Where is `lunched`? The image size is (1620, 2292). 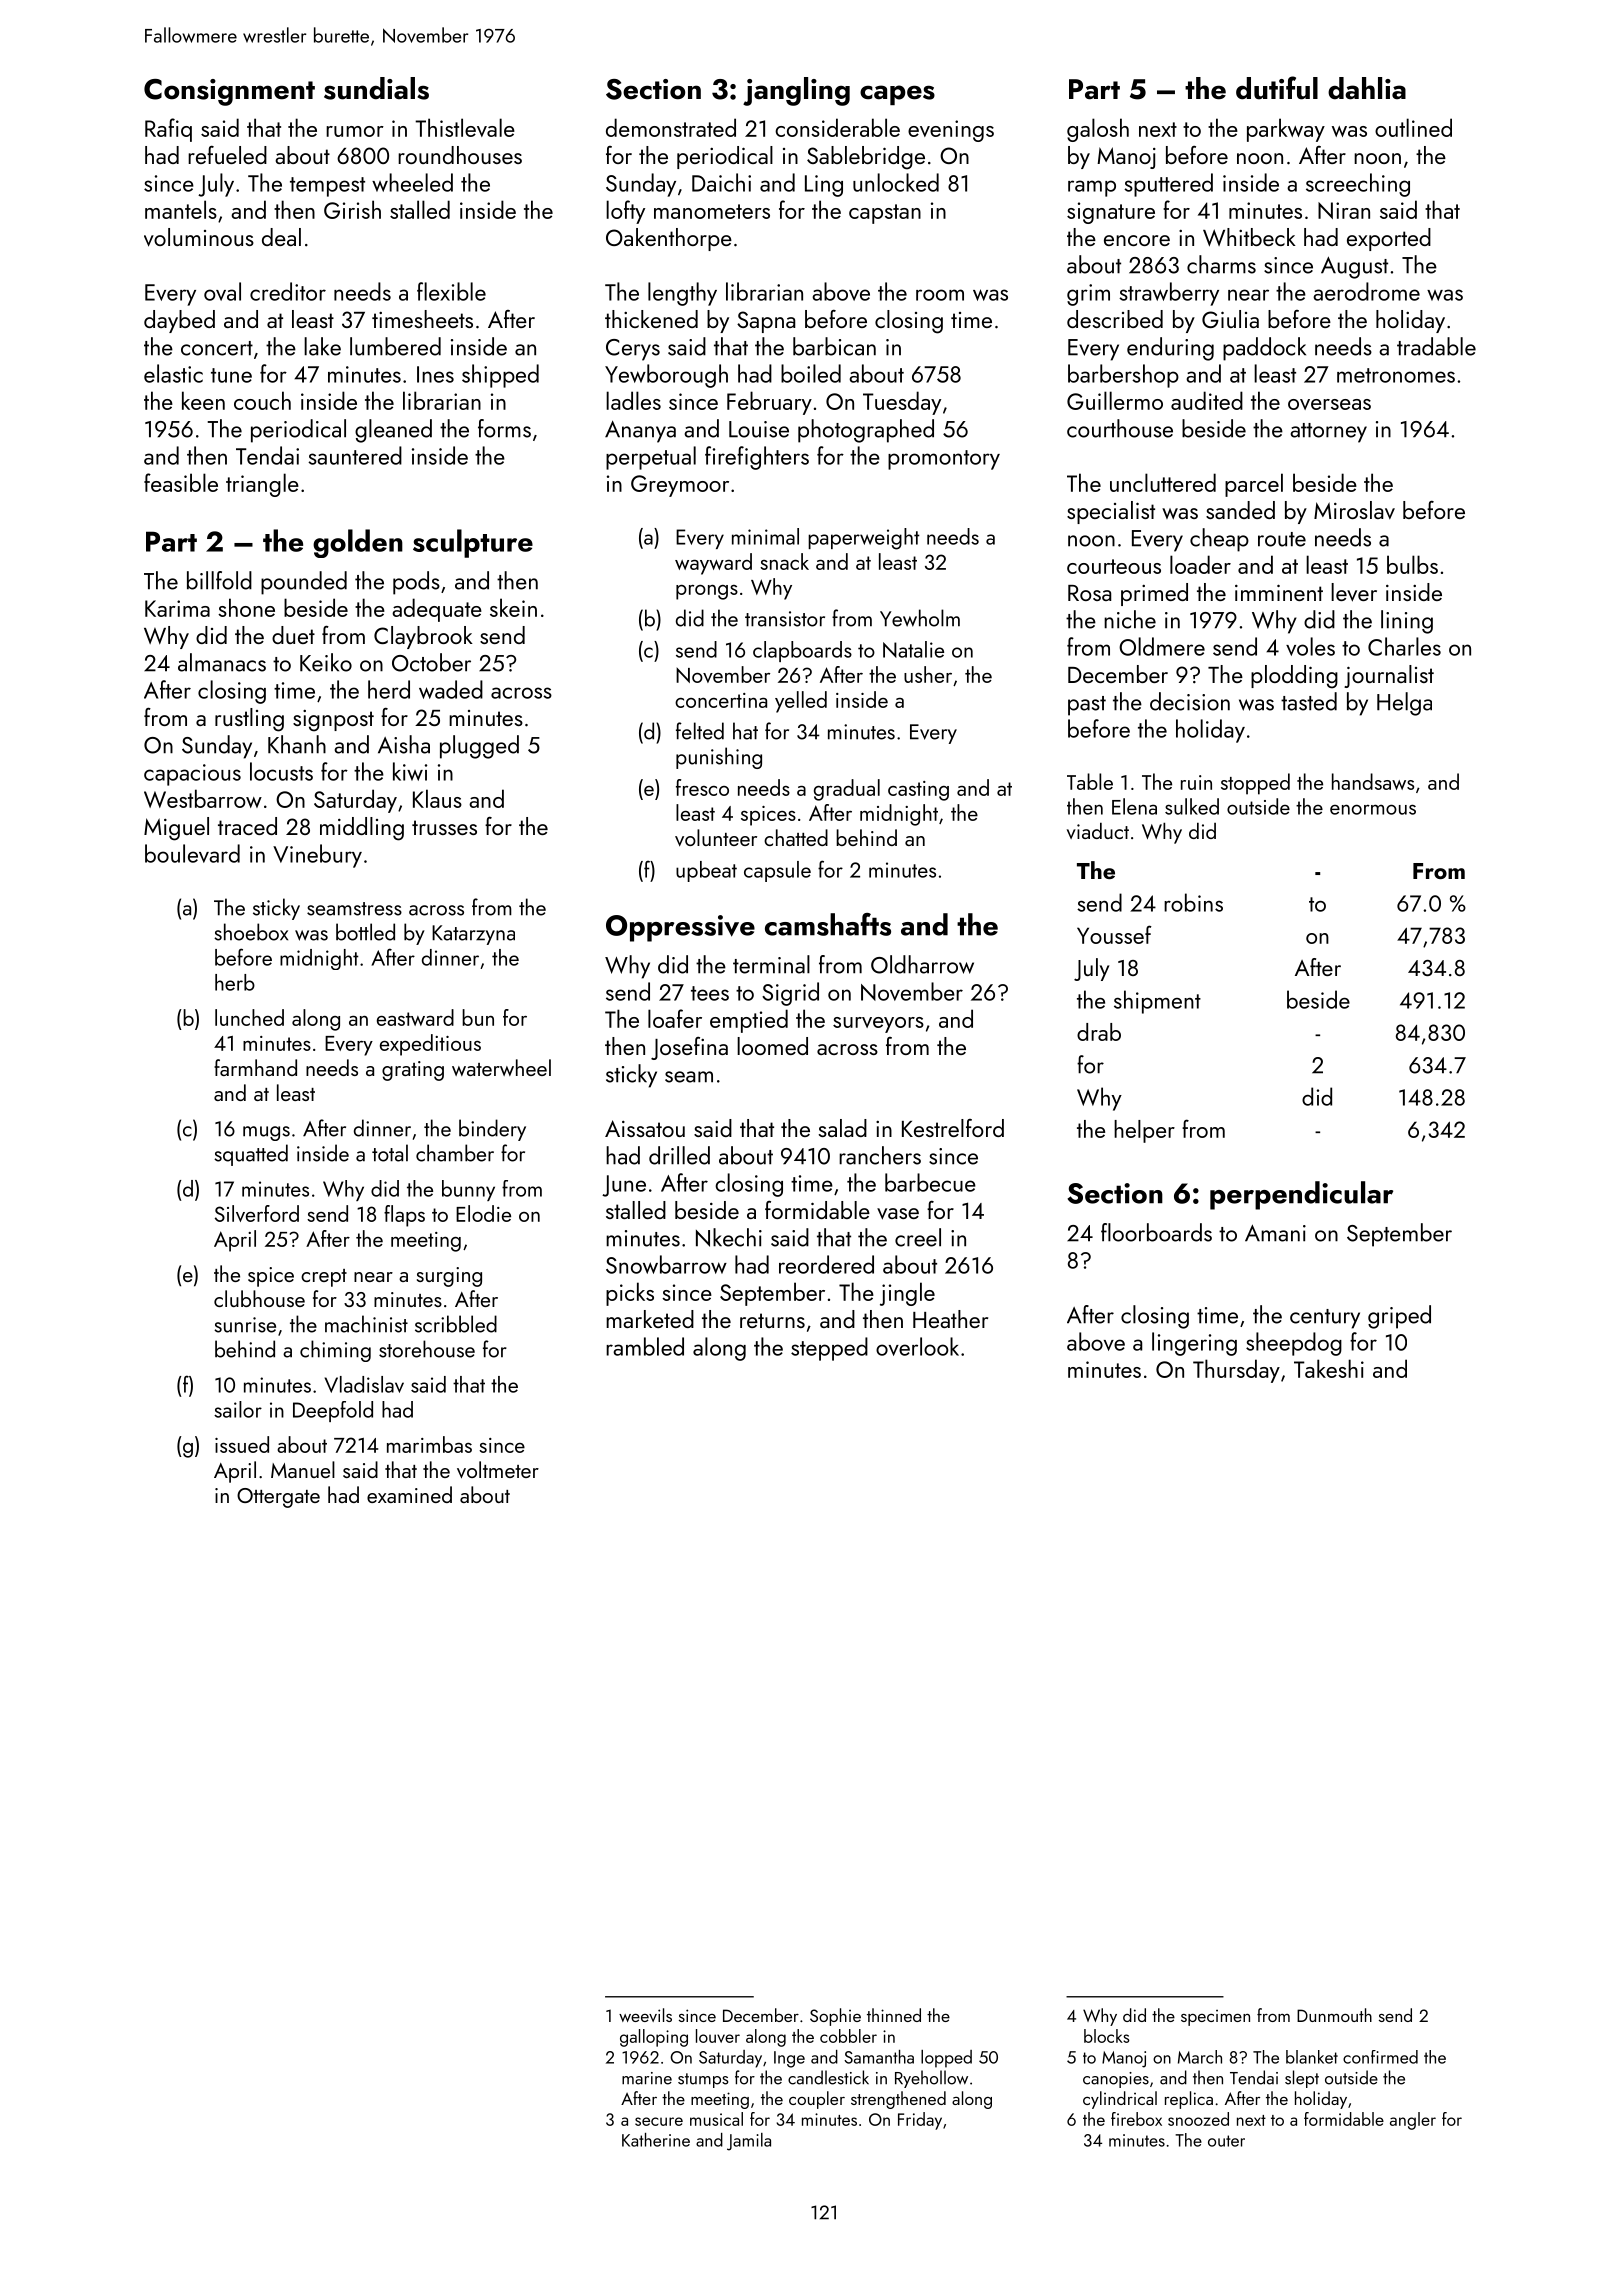
lunched is located at coordinates (249, 1017).
